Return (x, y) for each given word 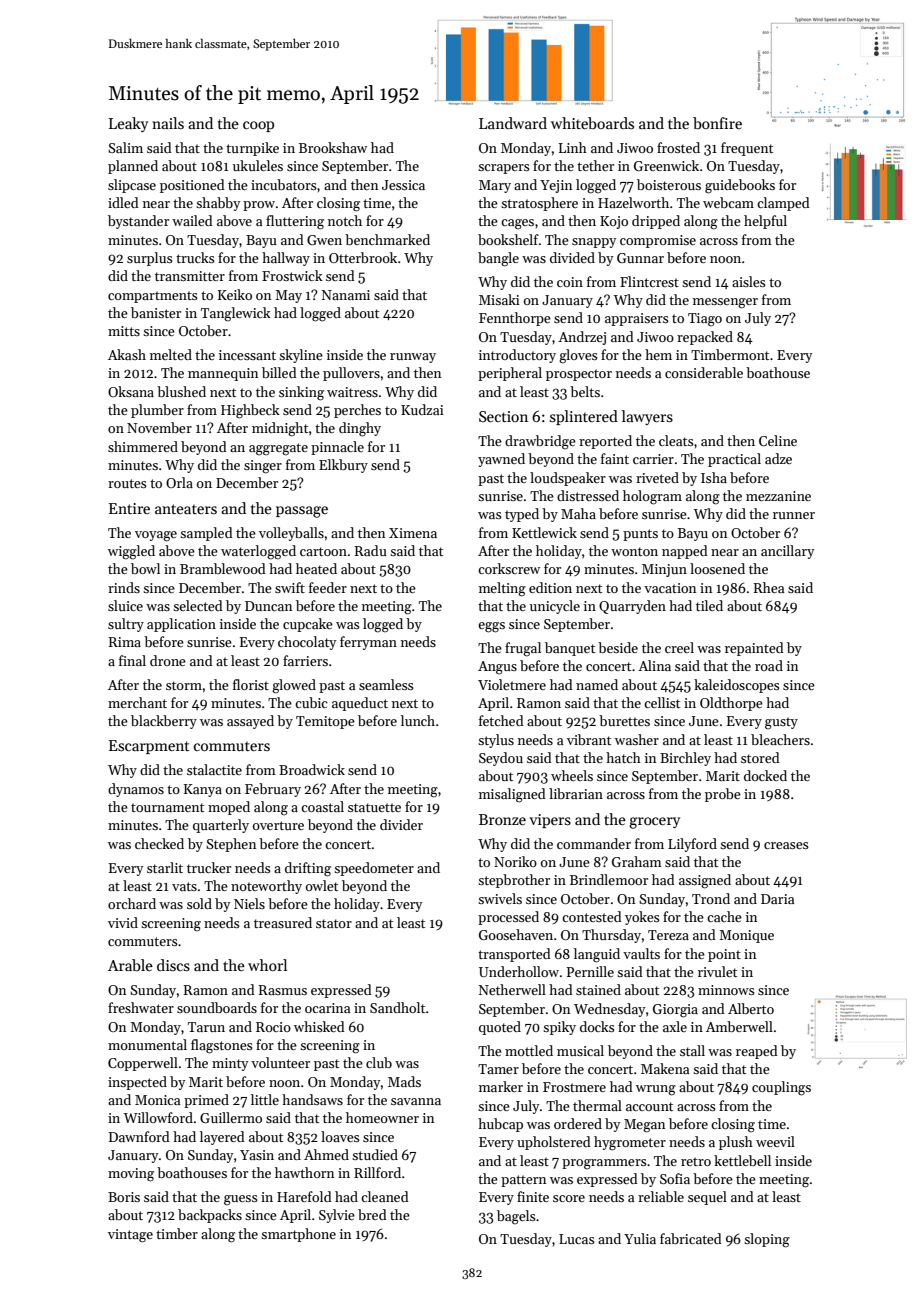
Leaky (128, 124)
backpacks (210, 1216)
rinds (124, 587)
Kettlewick (544, 532)
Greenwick (666, 165)
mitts (124, 331)
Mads (404, 1081)
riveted (657, 477)
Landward (513, 123)
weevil (775, 1141)
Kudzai (422, 409)
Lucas (577, 1239)
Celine (778, 440)
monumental (147, 1044)
